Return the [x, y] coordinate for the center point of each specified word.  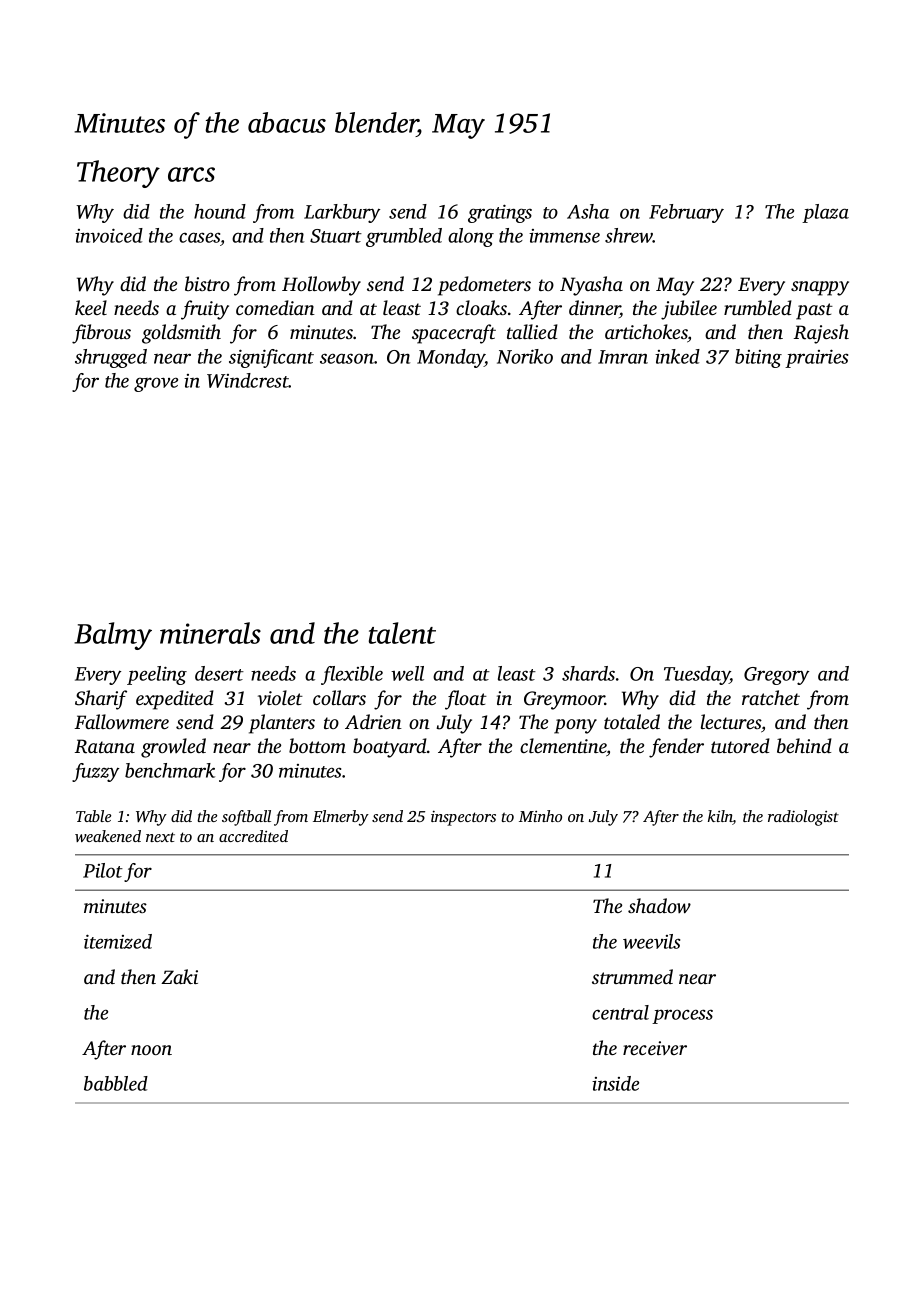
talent [402, 633]
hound [220, 211]
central [620, 1012]
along [471, 237]
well [407, 673]
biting [758, 358]
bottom [317, 745]
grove [156, 384]
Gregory [776, 676]
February [686, 213]
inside [615, 1083]
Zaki [179, 976]
